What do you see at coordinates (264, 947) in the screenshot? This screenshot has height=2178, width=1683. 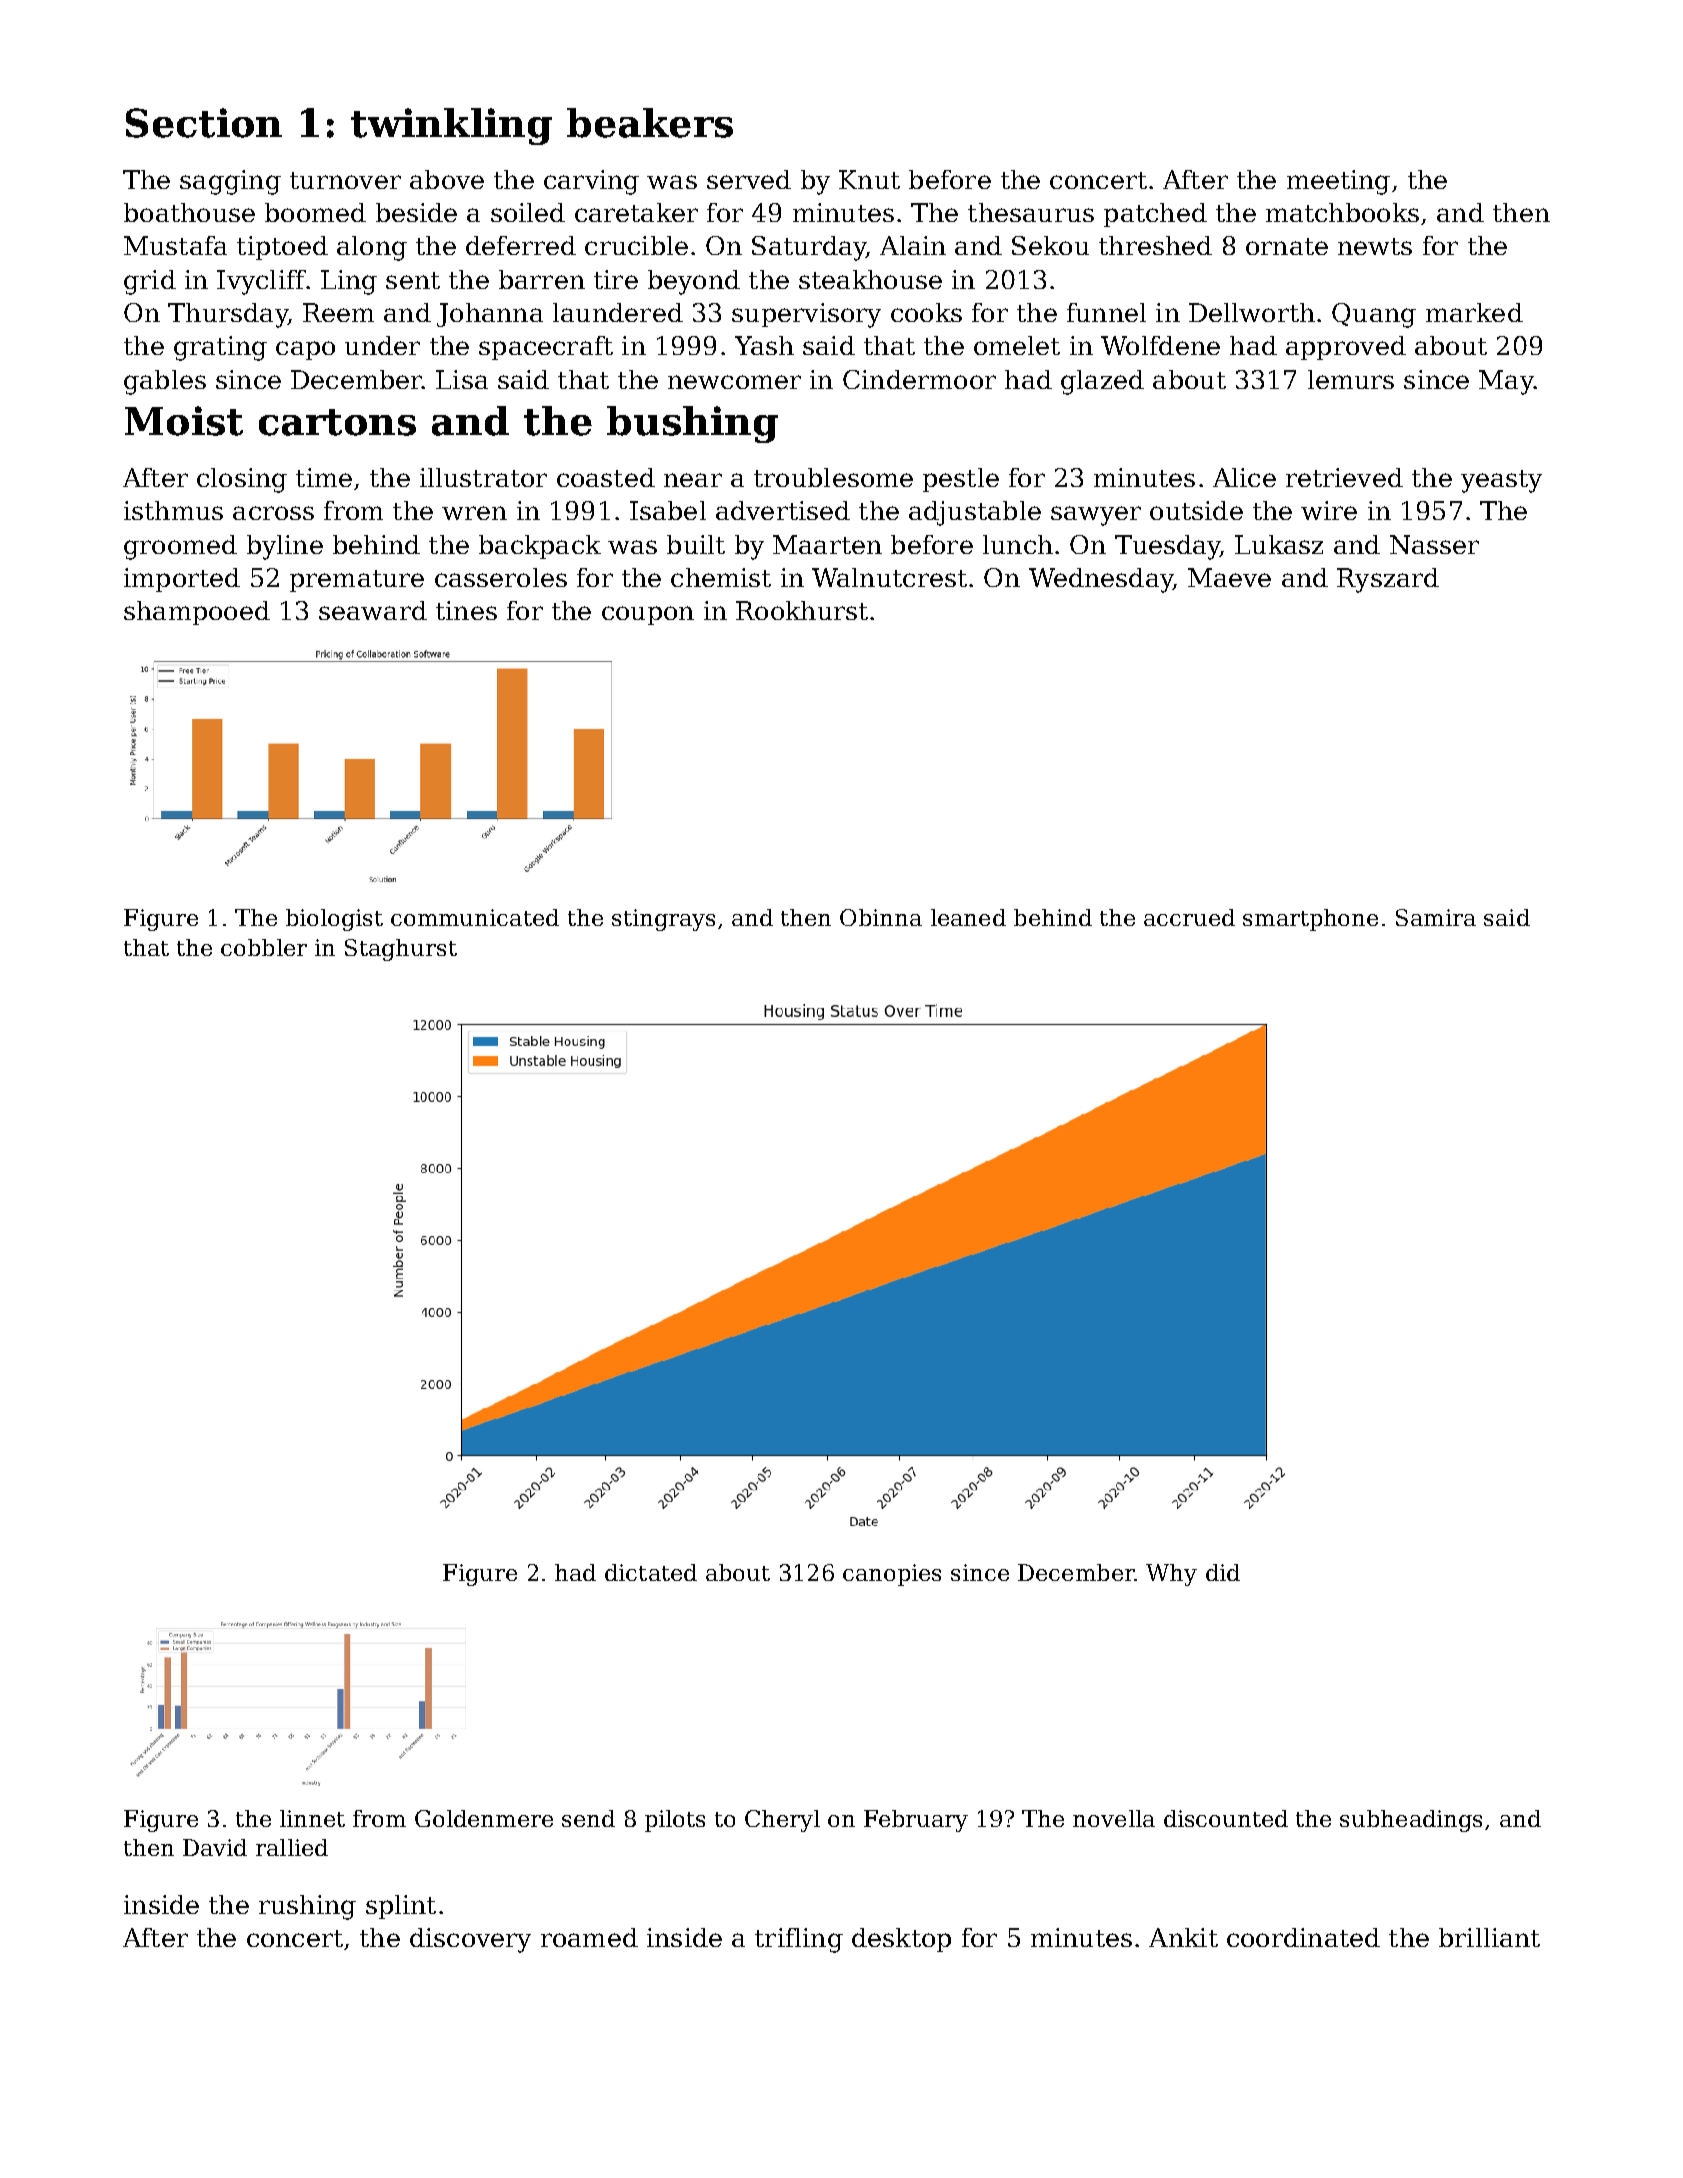 I see `cobbler` at bounding box center [264, 947].
